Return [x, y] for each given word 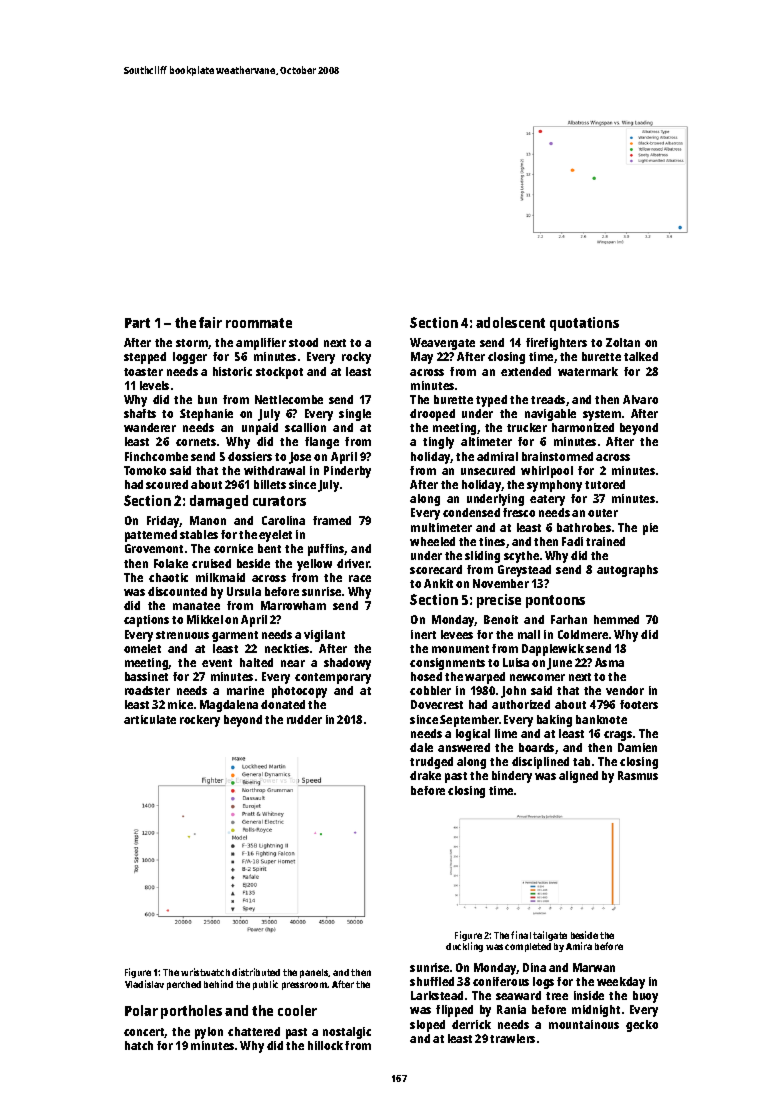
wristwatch [205, 972]
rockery [200, 721]
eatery [547, 500]
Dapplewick [553, 650]
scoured [167, 484]
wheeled [432, 541]
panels [314, 973]
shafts [140, 413]
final [521, 935]
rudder [304, 719]
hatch [139, 1045]
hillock [325, 1045]
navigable [550, 415]
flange [322, 443]
